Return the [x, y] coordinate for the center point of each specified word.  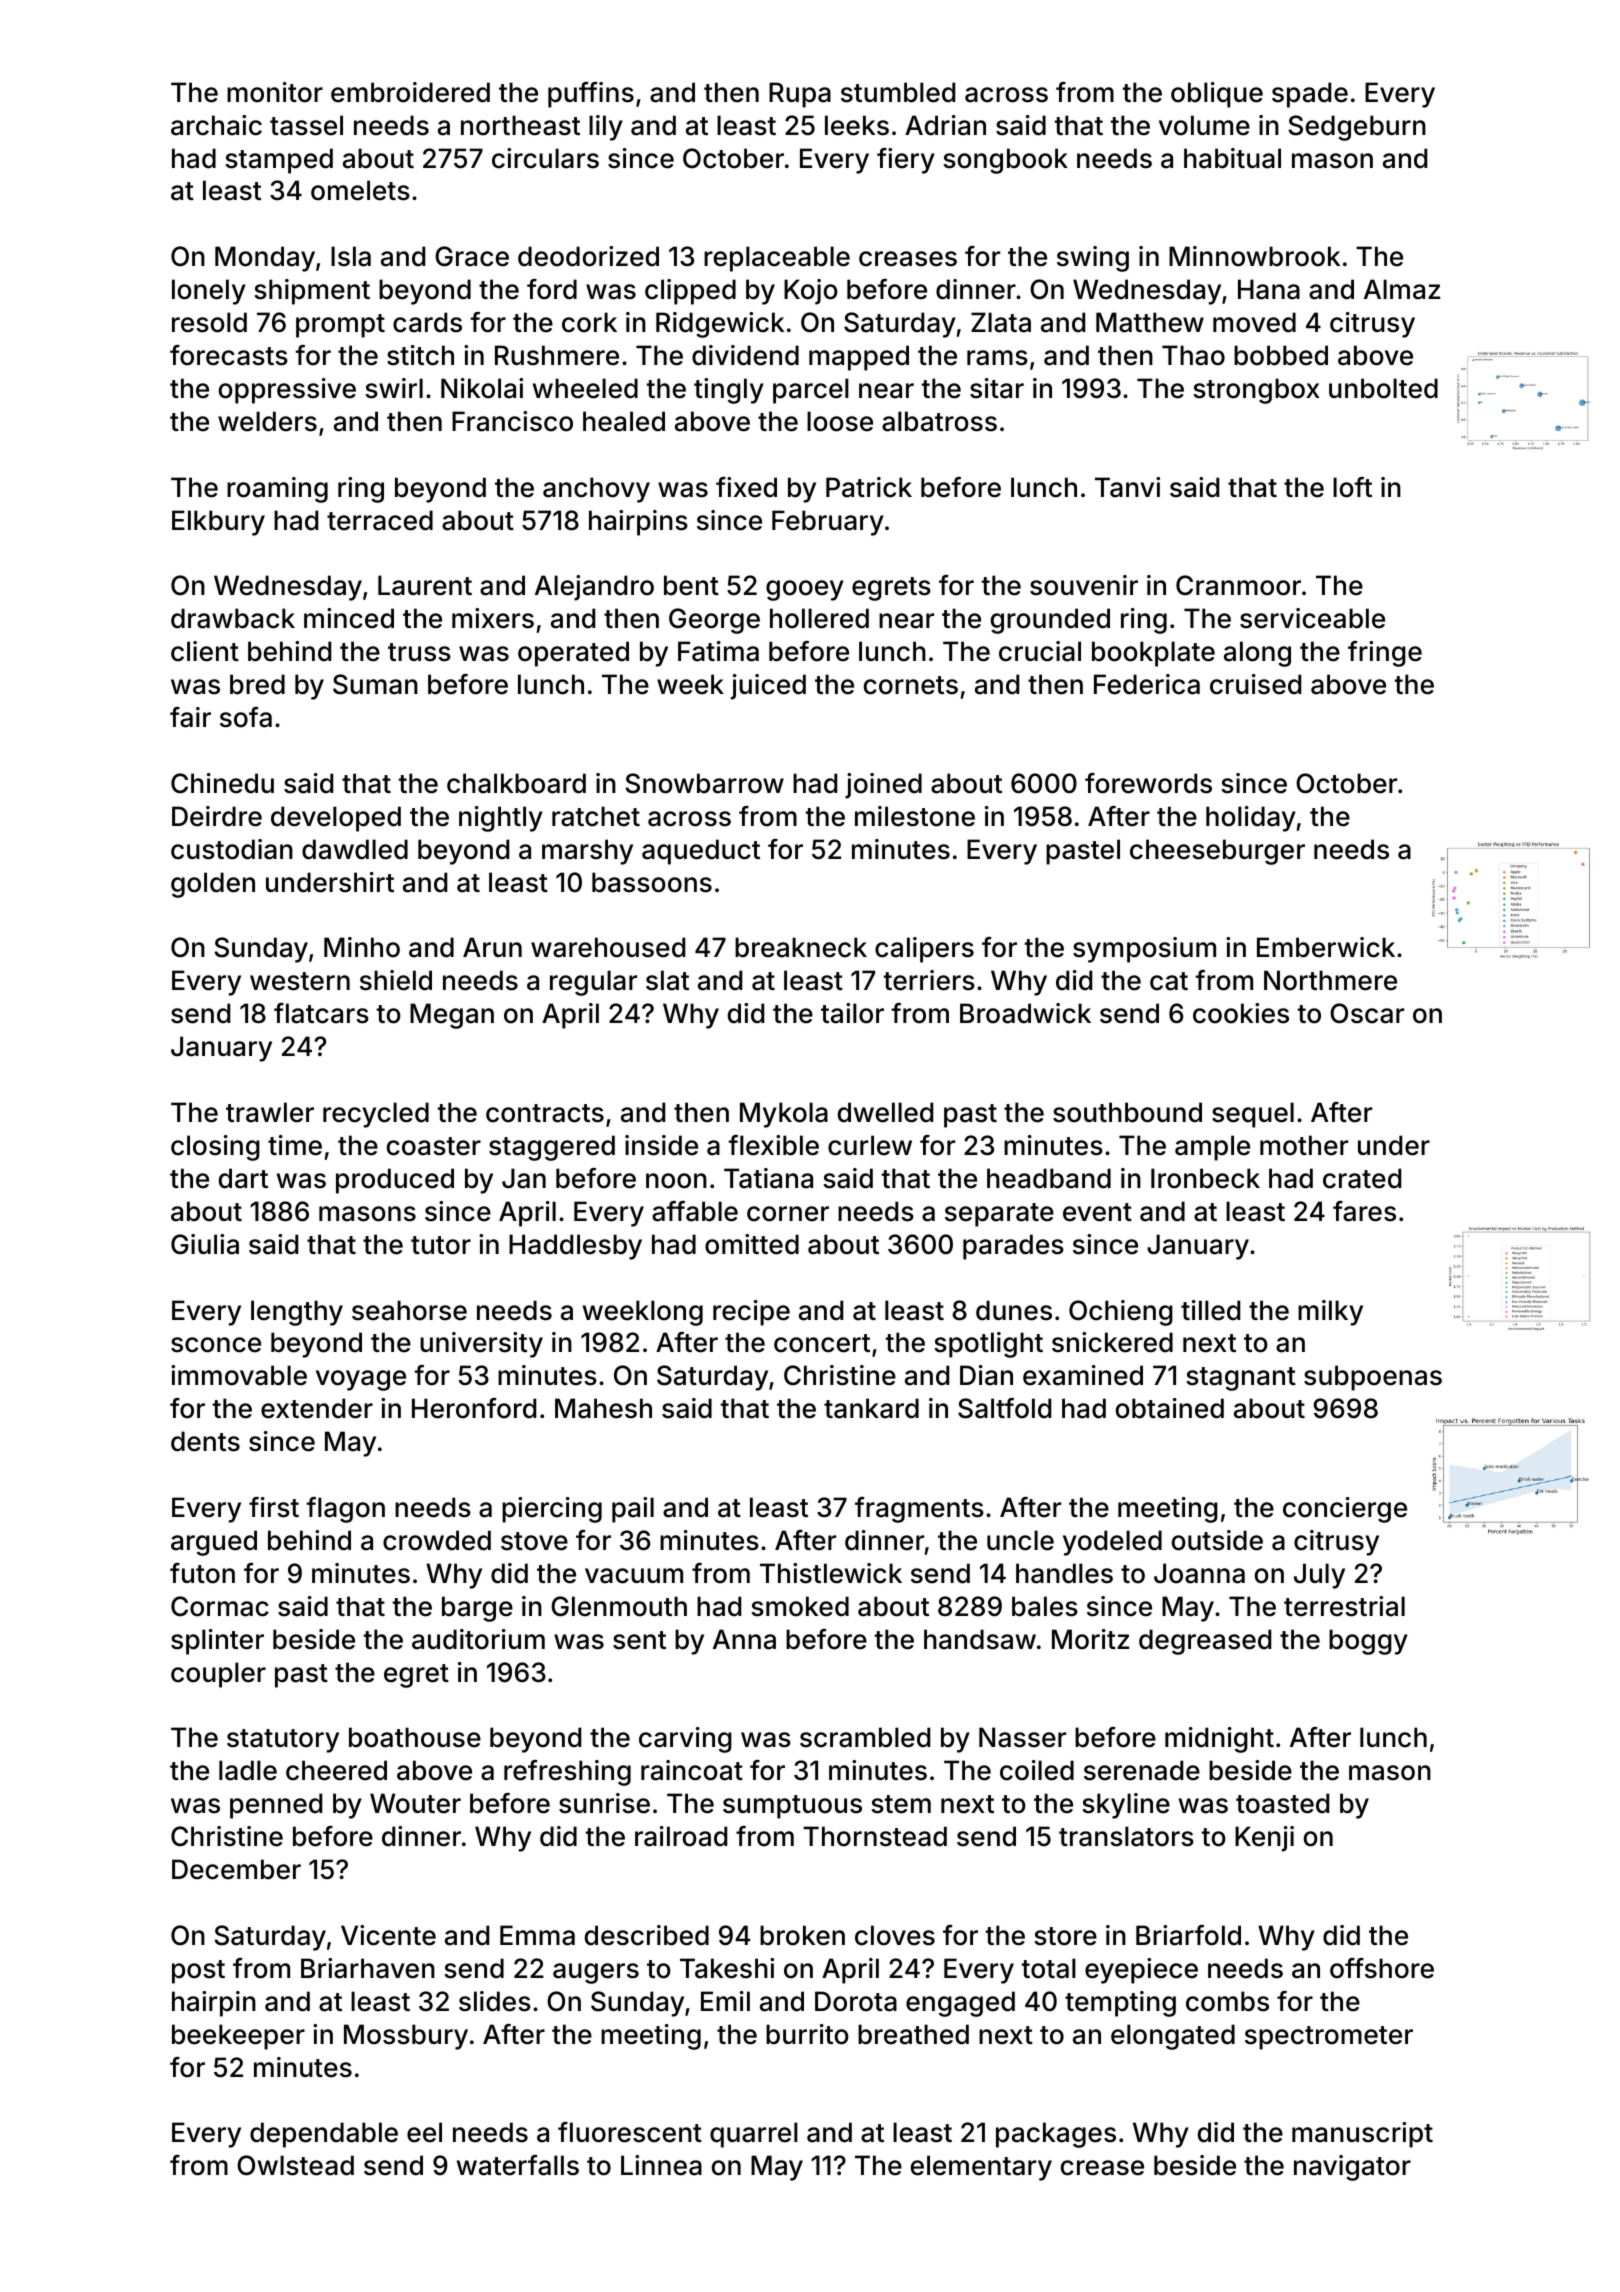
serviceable [1312, 618]
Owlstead [295, 2165]
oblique [1217, 95]
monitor [275, 92]
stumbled [898, 92]
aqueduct [701, 852]
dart [243, 1178]
